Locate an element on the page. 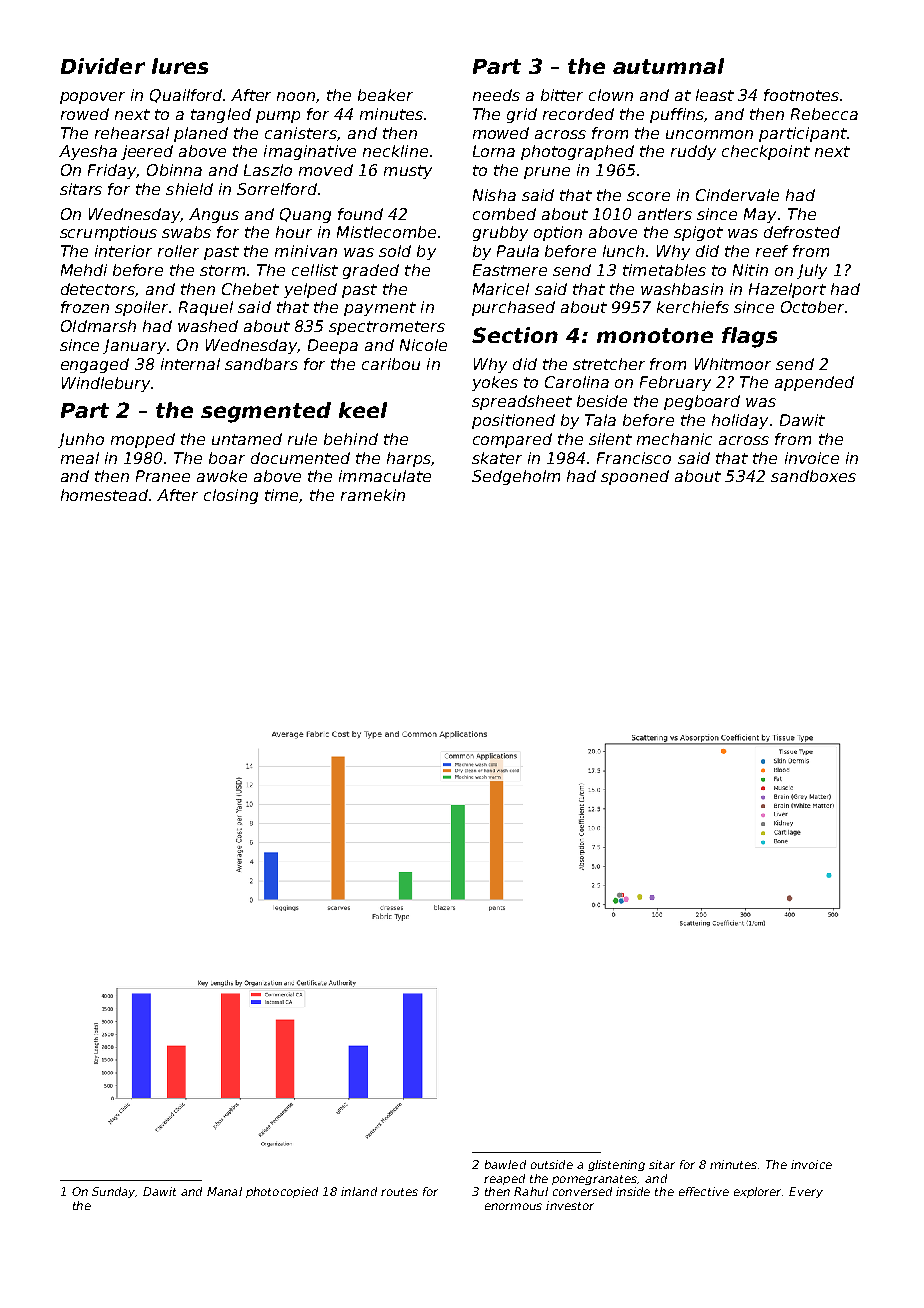  photocopied is located at coordinates (282, 1192).
